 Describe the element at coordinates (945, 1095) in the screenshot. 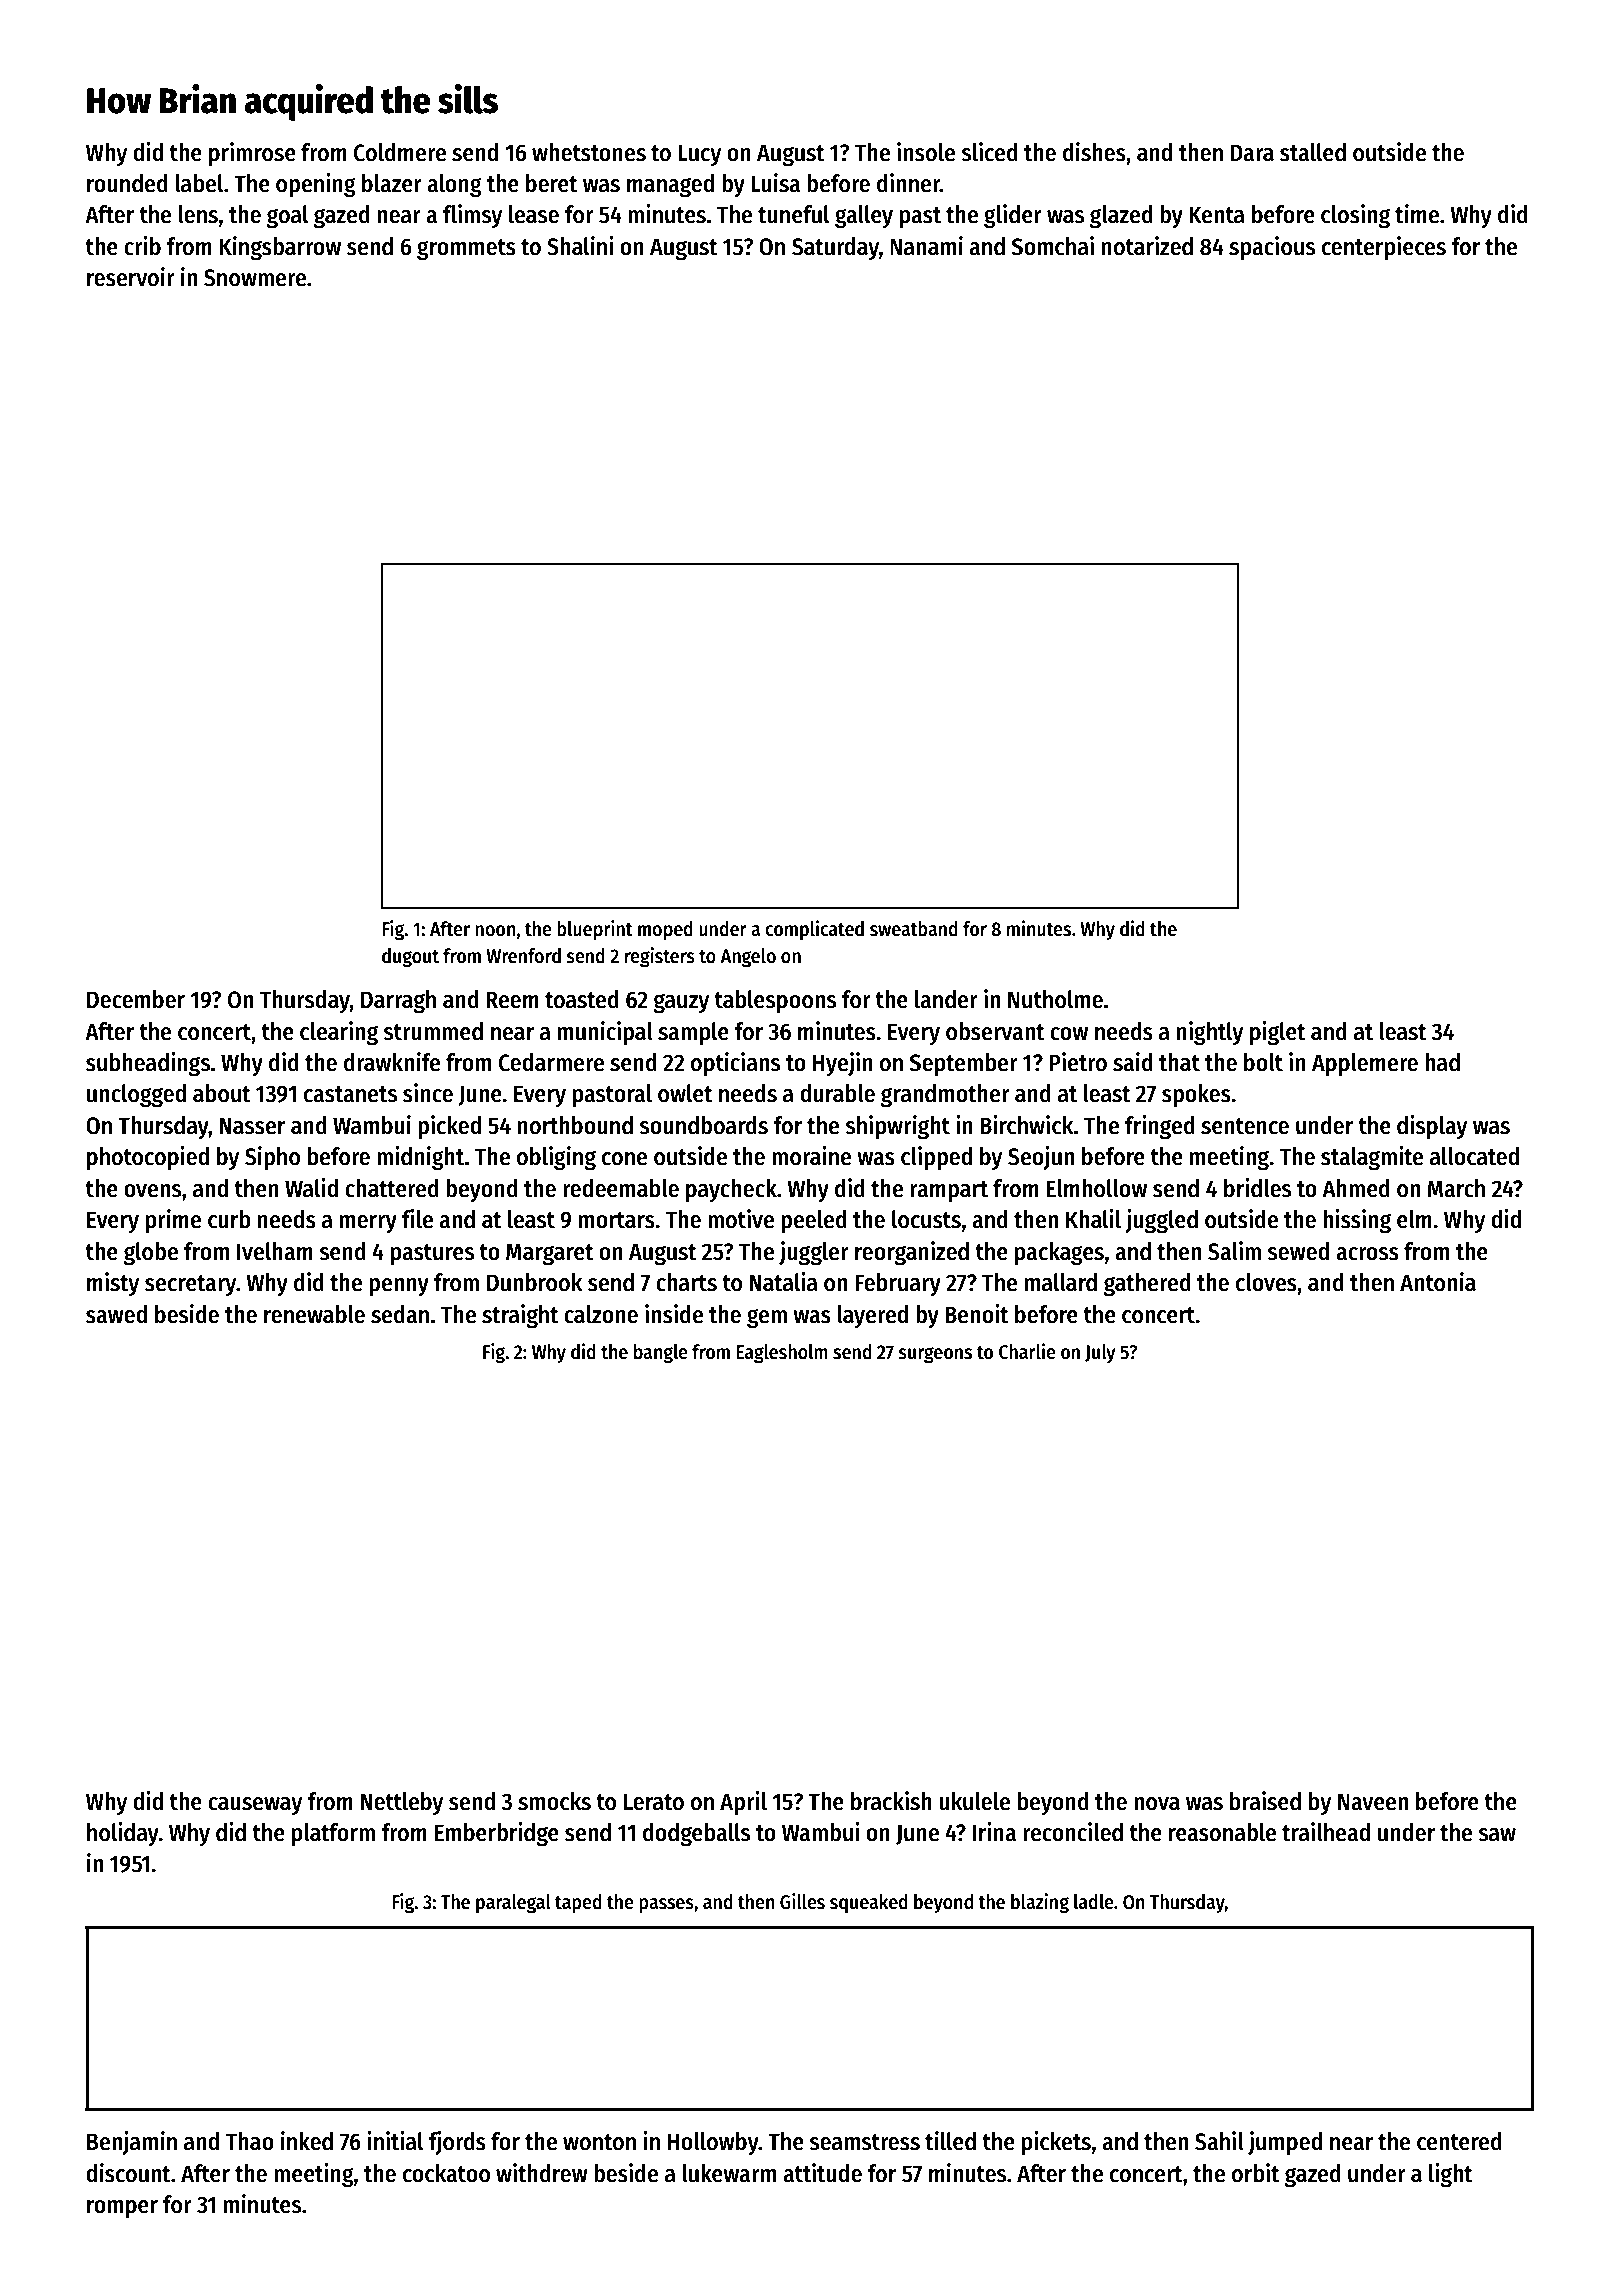

I see `grandmother` at that location.
